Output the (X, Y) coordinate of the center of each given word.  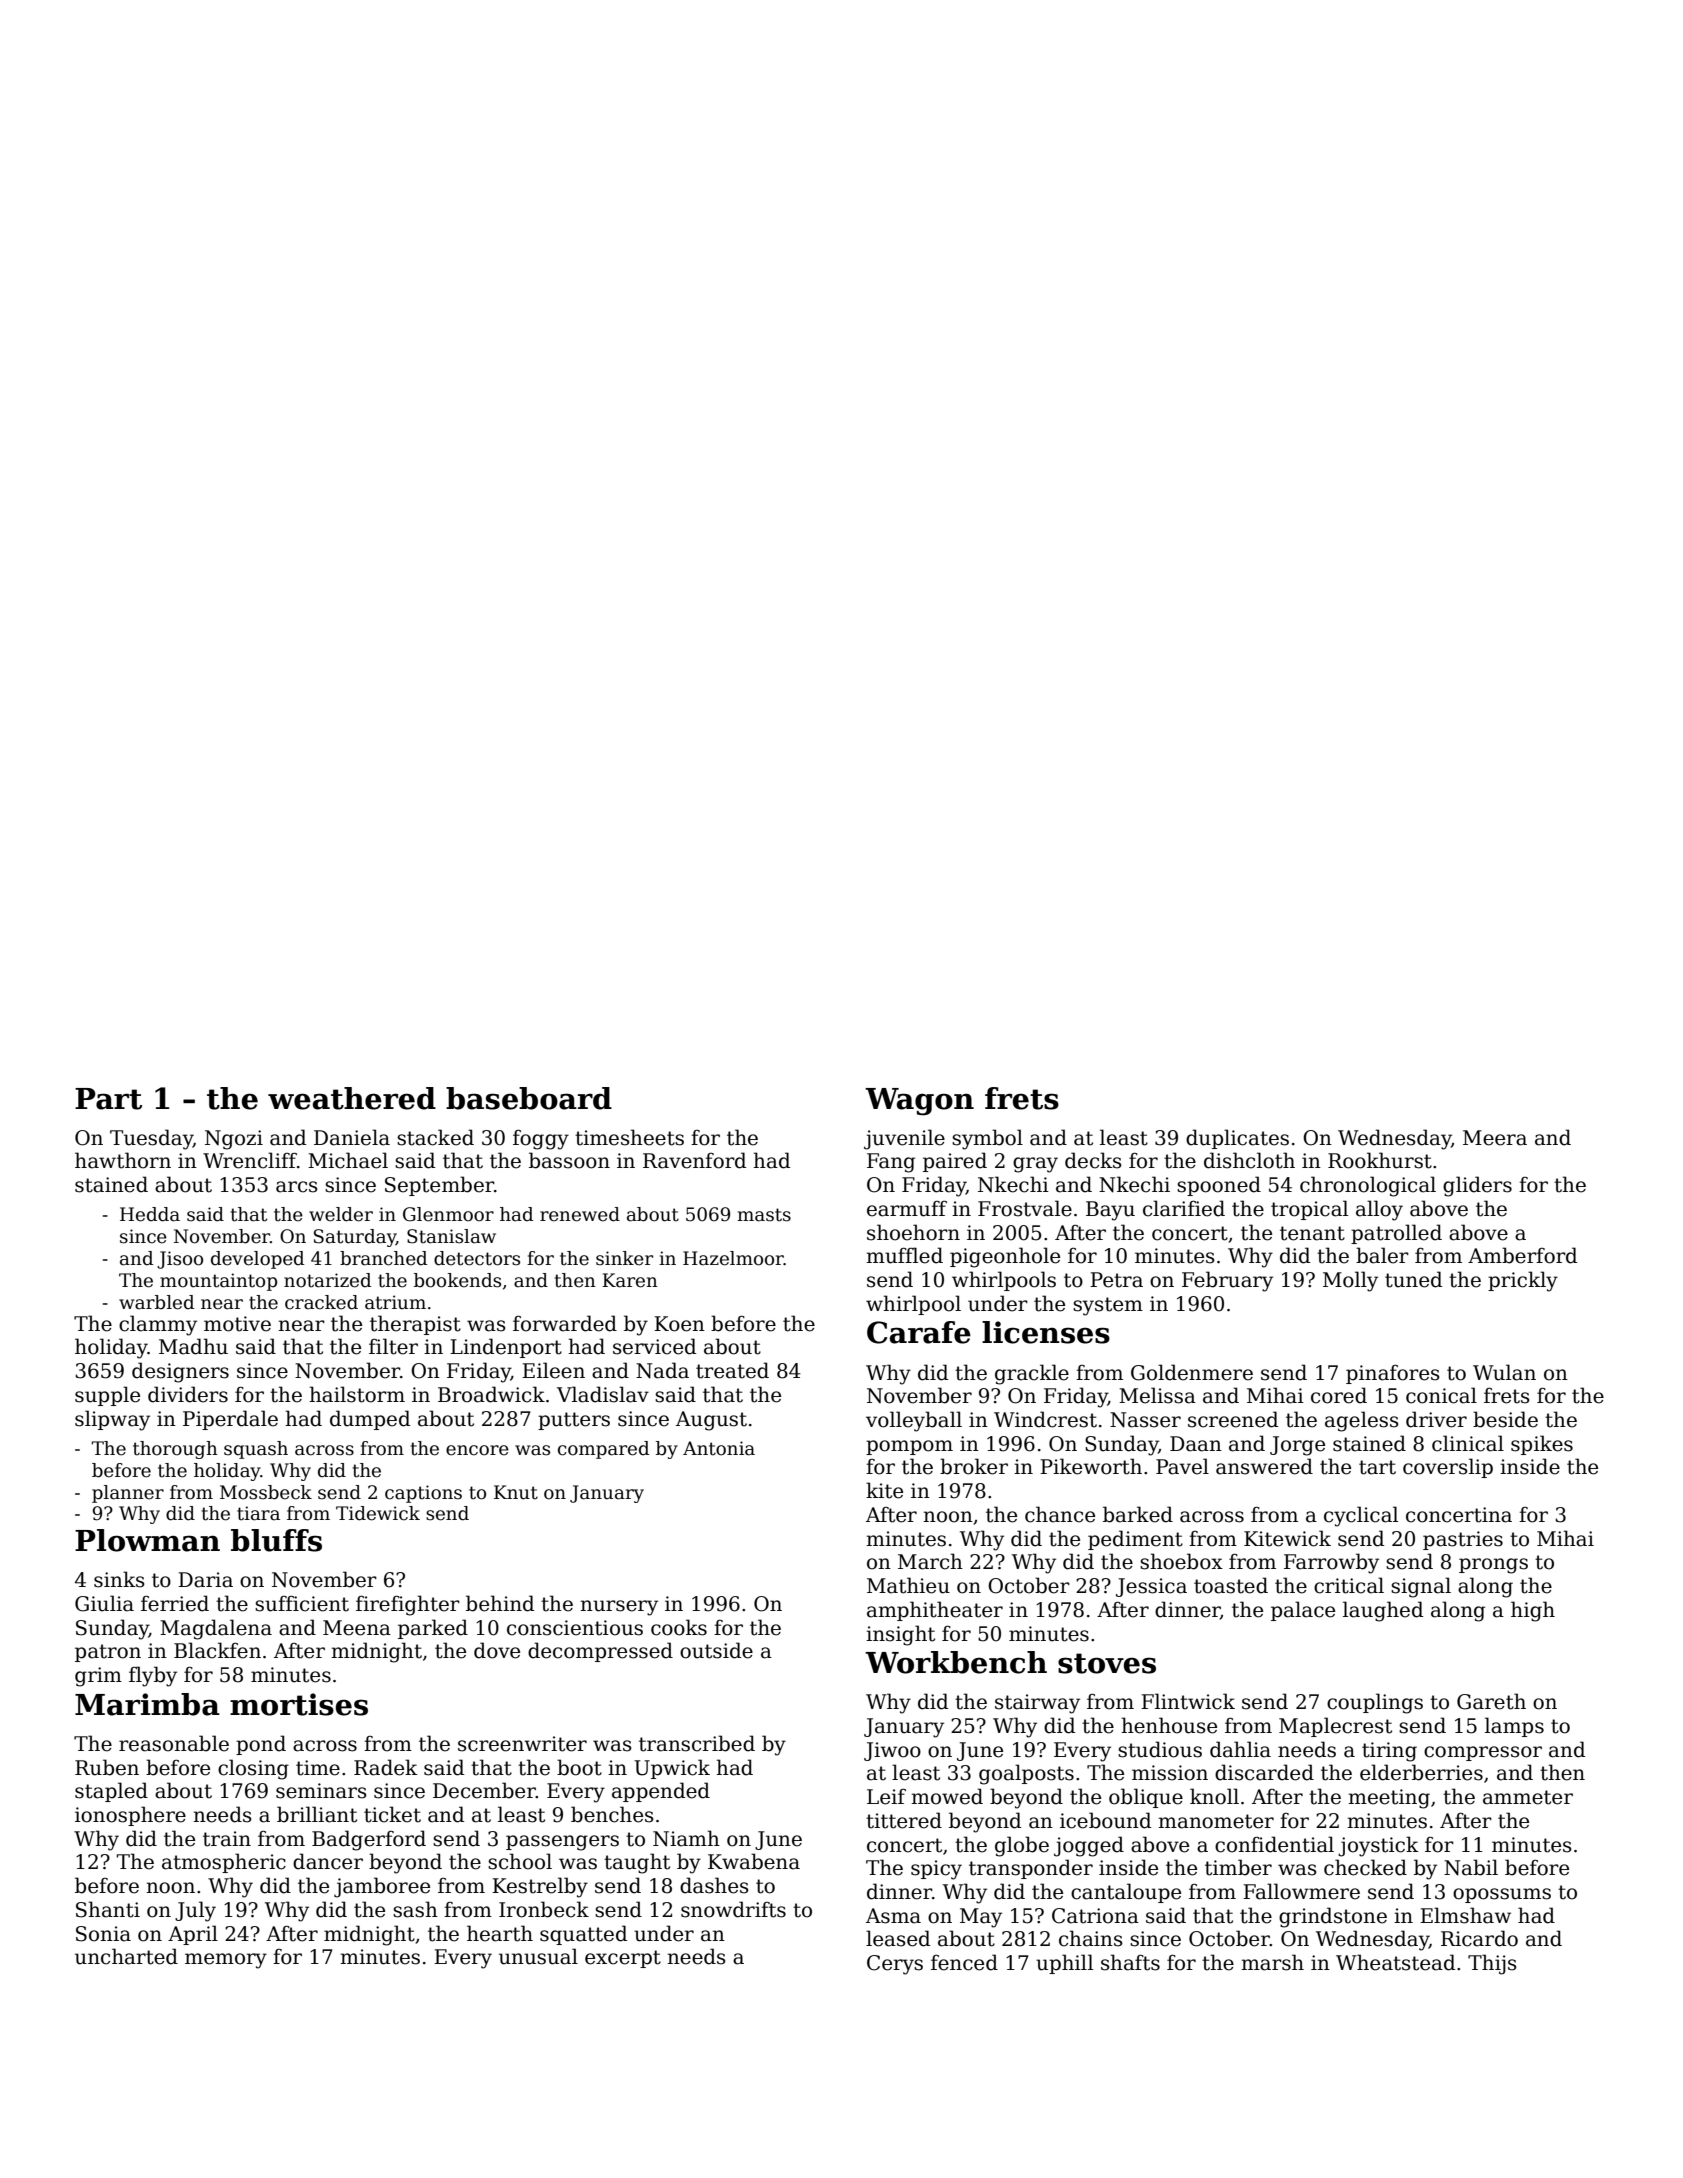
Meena (357, 1628)
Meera (1495, 1138)
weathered (352, 1098)
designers (180, 1372)
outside (716, 1650)
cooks (679, 1627)
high (1533, 1611)
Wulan (1504, 1372)
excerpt (623, 1959)
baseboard (529, 1098)
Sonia (103, 1934)
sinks (119, 1579)
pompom (909, 1447)
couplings (1375, 1703)
